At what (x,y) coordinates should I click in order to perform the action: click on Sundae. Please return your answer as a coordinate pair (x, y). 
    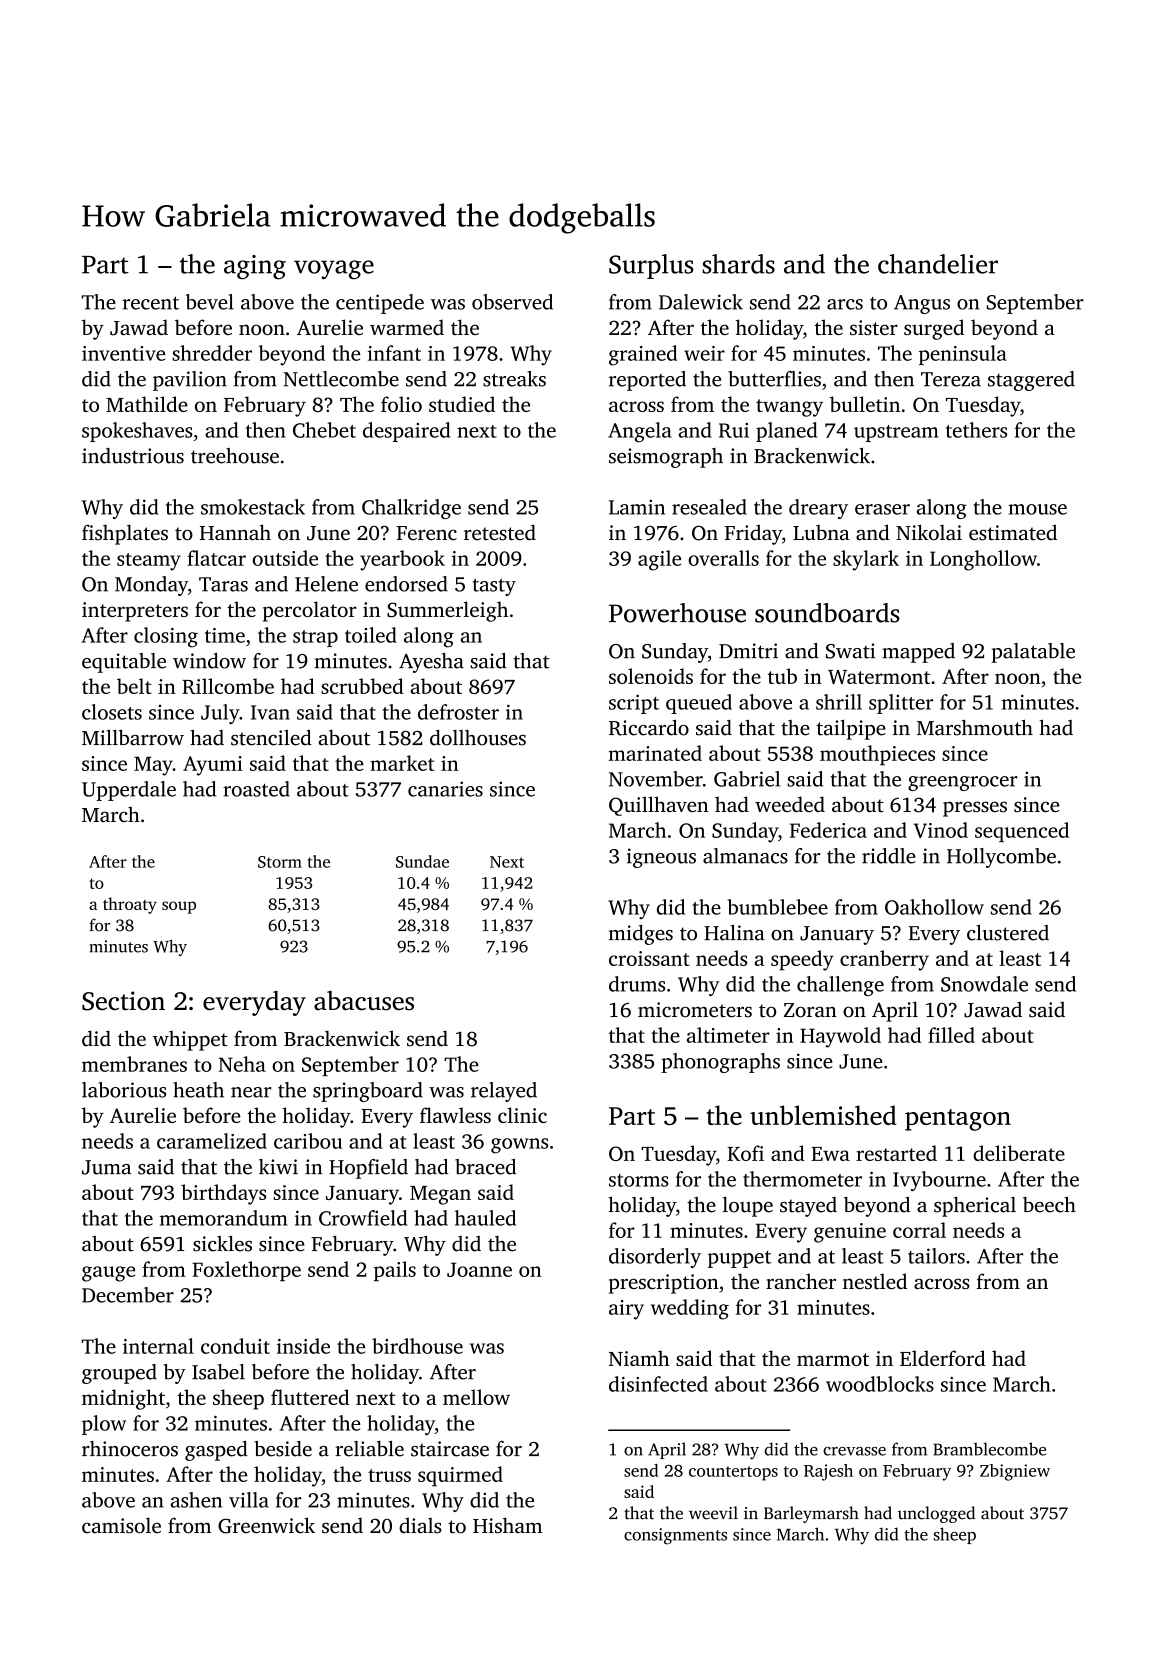
    Looking at the image, I should click on (422, 861).
